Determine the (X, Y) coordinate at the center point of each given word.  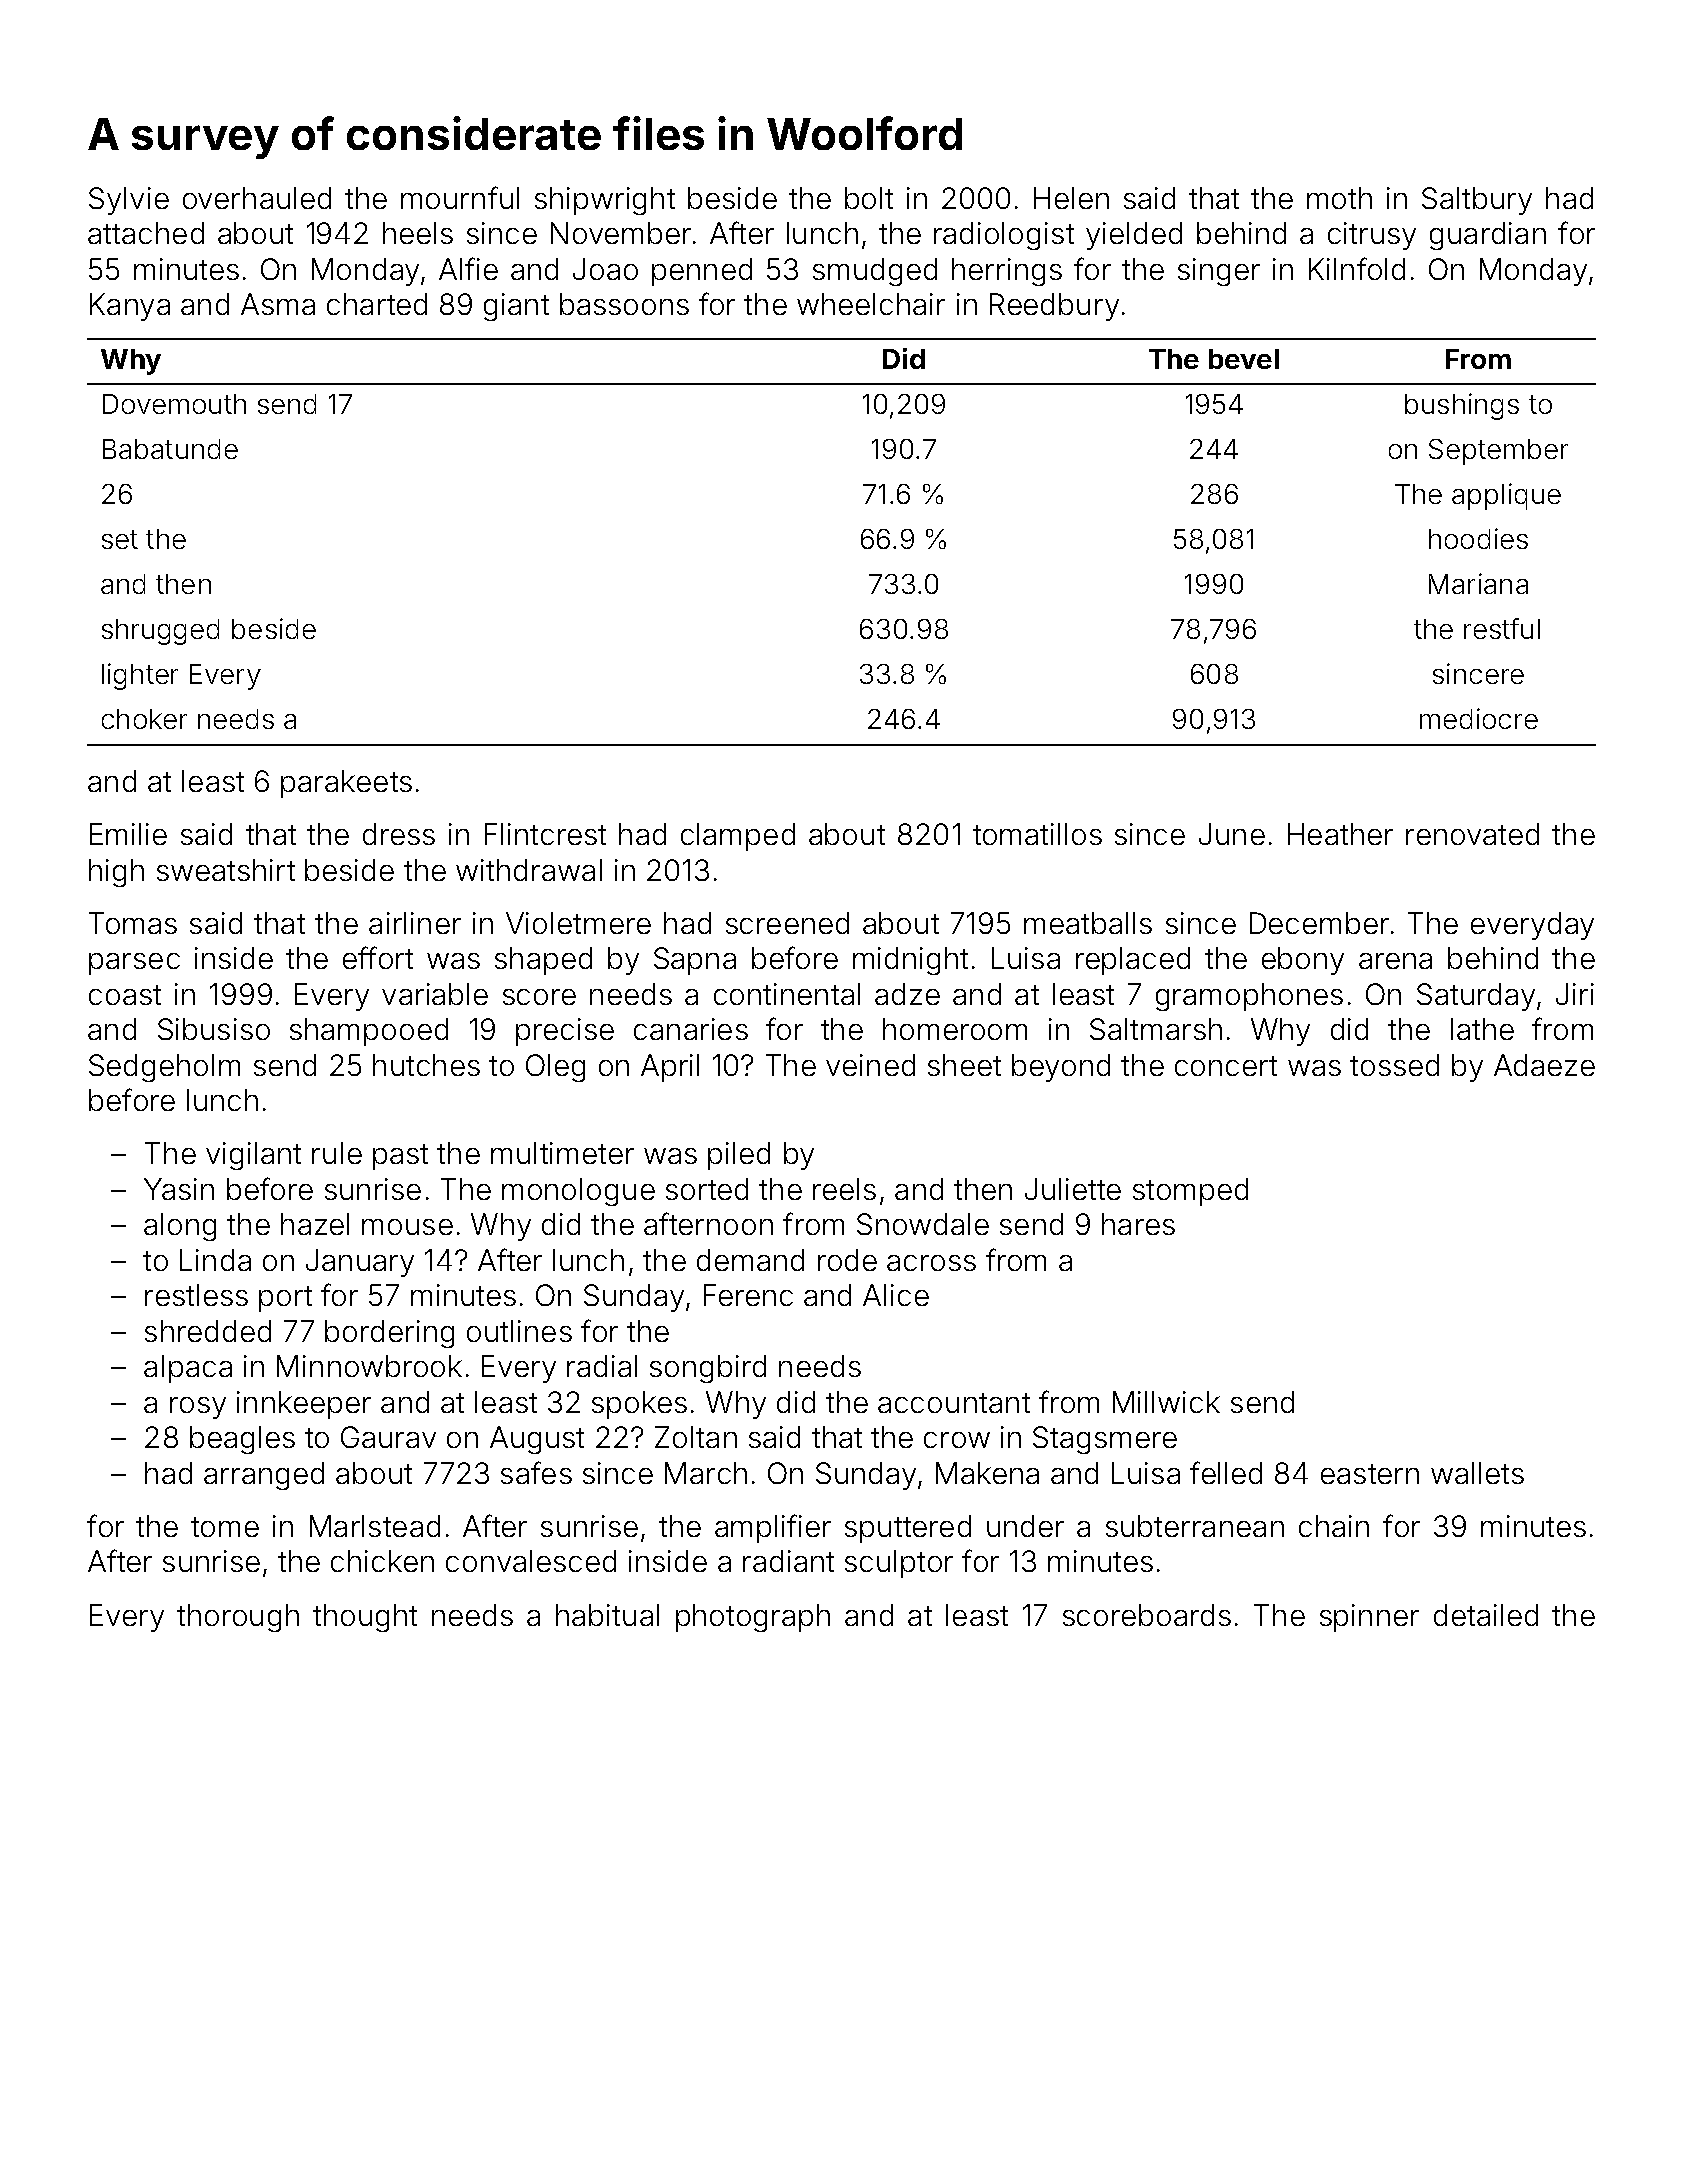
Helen (1071, 198)
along (180, 1227)
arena (1395, 961)
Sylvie (129, 201)
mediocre (1479, 718)
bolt (869, 198)
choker (144, 719)
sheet (964, 1065)
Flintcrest (545, 834)
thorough (238, 1618)
